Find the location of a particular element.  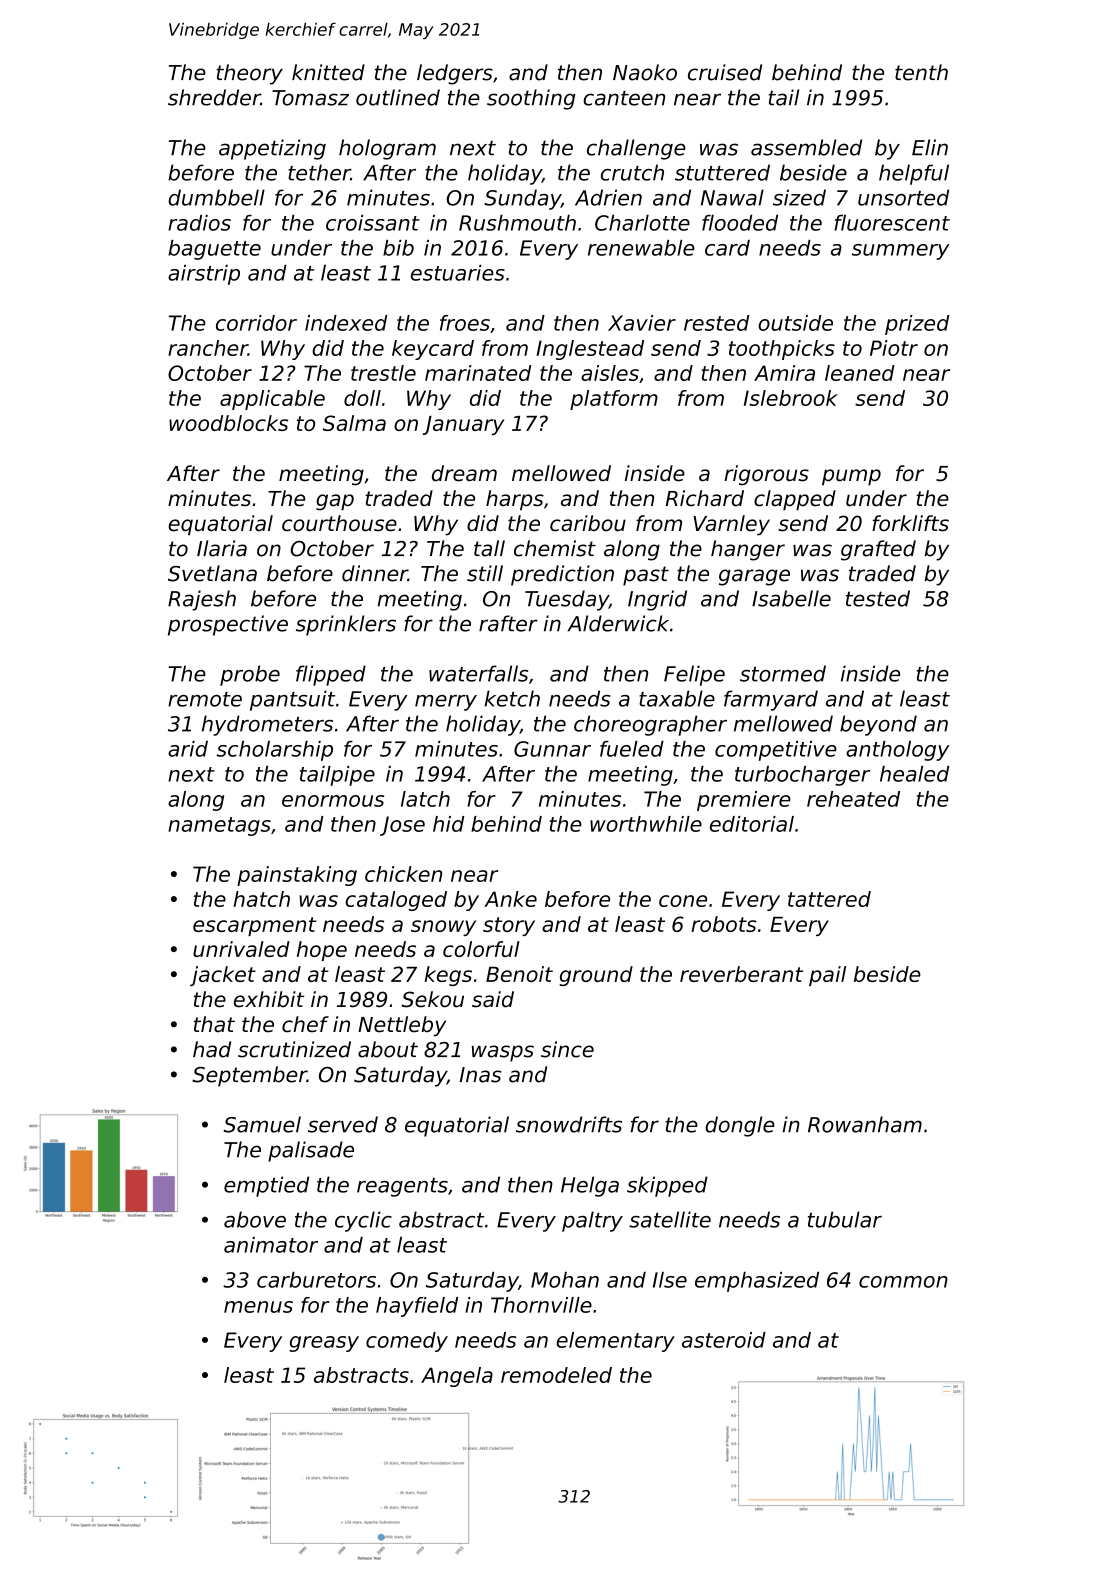

Naoko is located at coordinates (645, 72).
